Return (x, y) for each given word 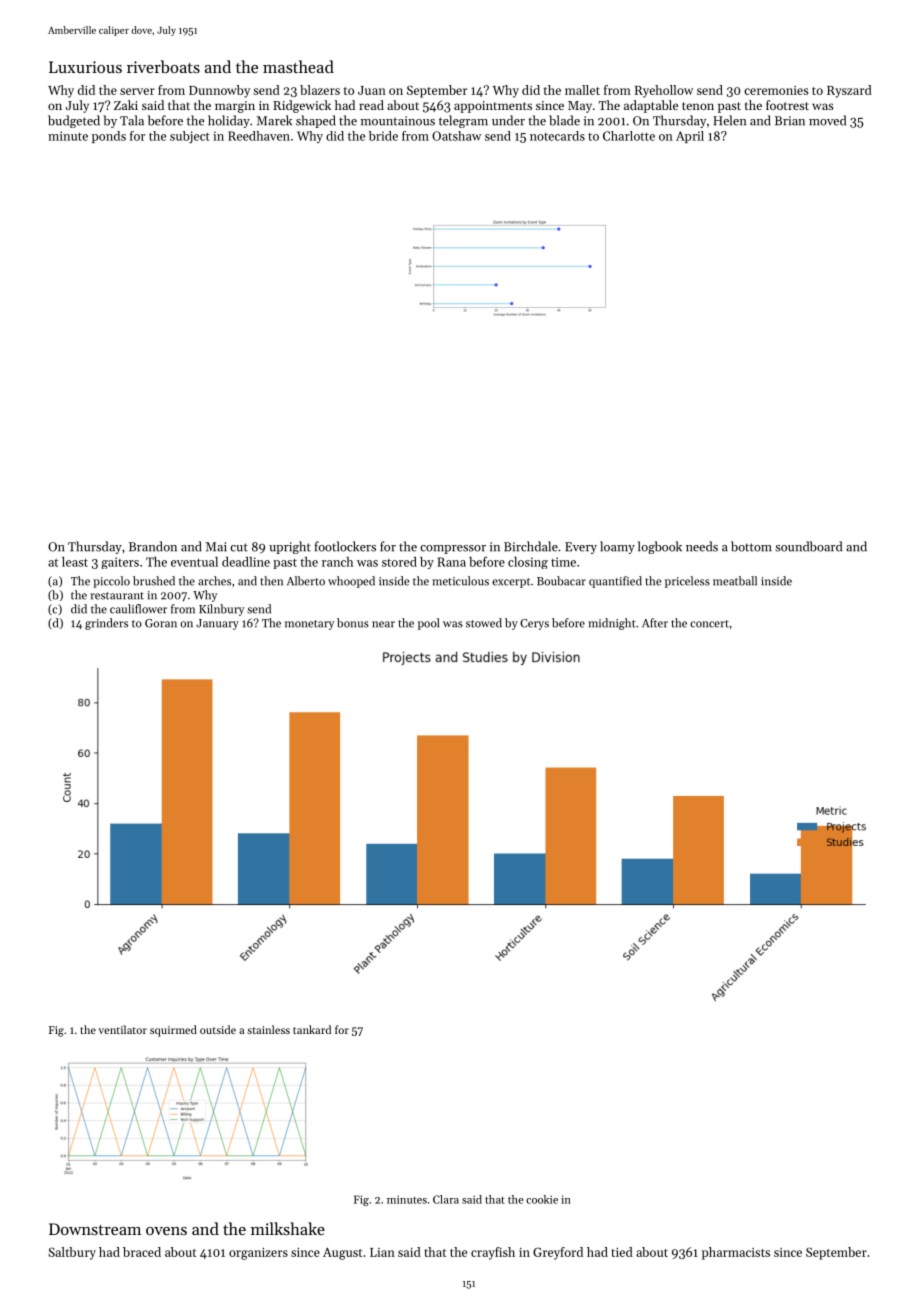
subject (190, 137)
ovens (166, 1231)
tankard (312, 1029)
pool (428, 624)
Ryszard (849, 91)
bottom (751, 546)
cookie (542, 1199)
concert (709, 624)
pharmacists (736, 1253)
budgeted (74, 121)
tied (622, 1252)
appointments (493, 107)
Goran (161, 623)
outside (218, 1029)
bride (383, 136)
